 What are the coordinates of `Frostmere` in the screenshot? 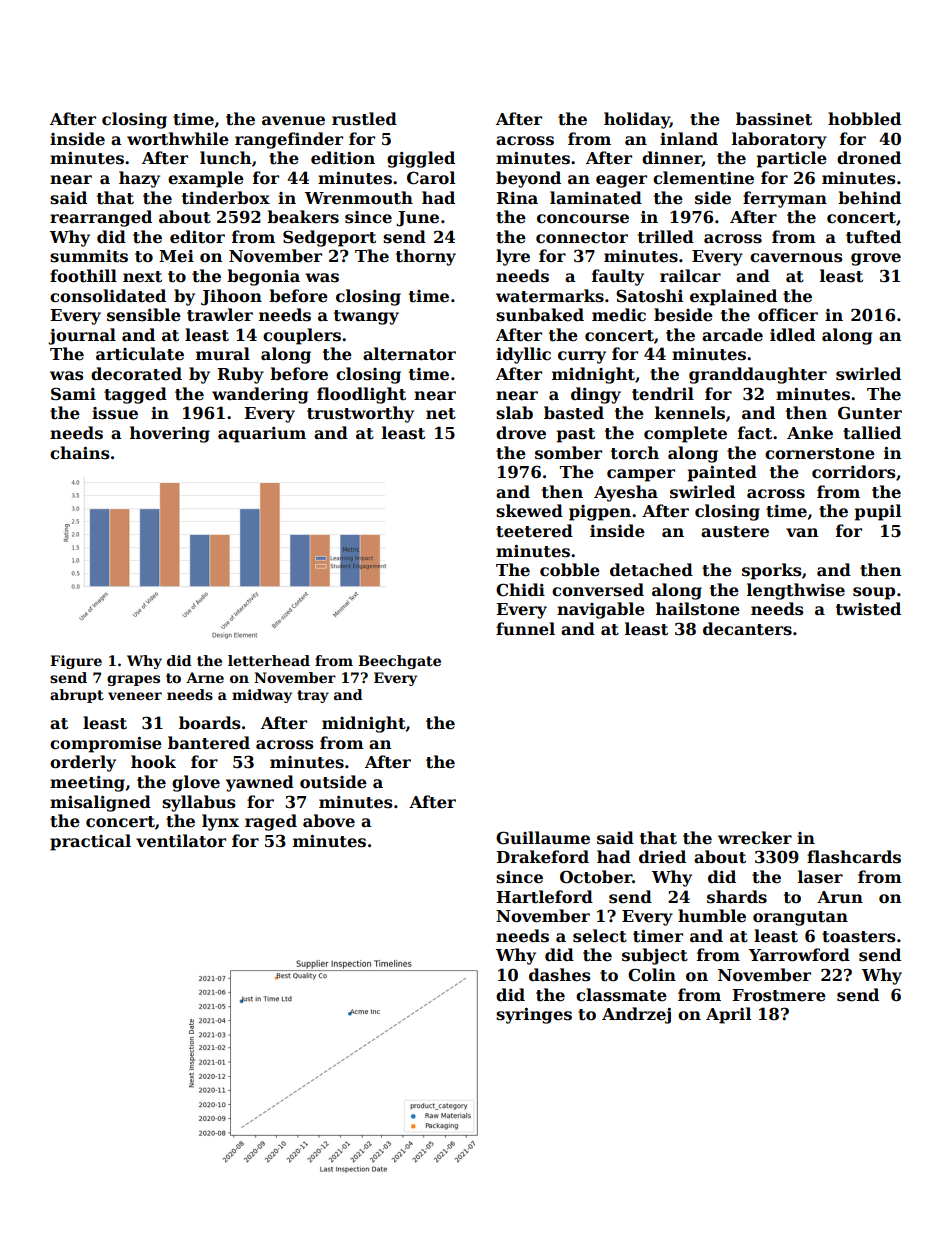 It's located at (779, 995).
